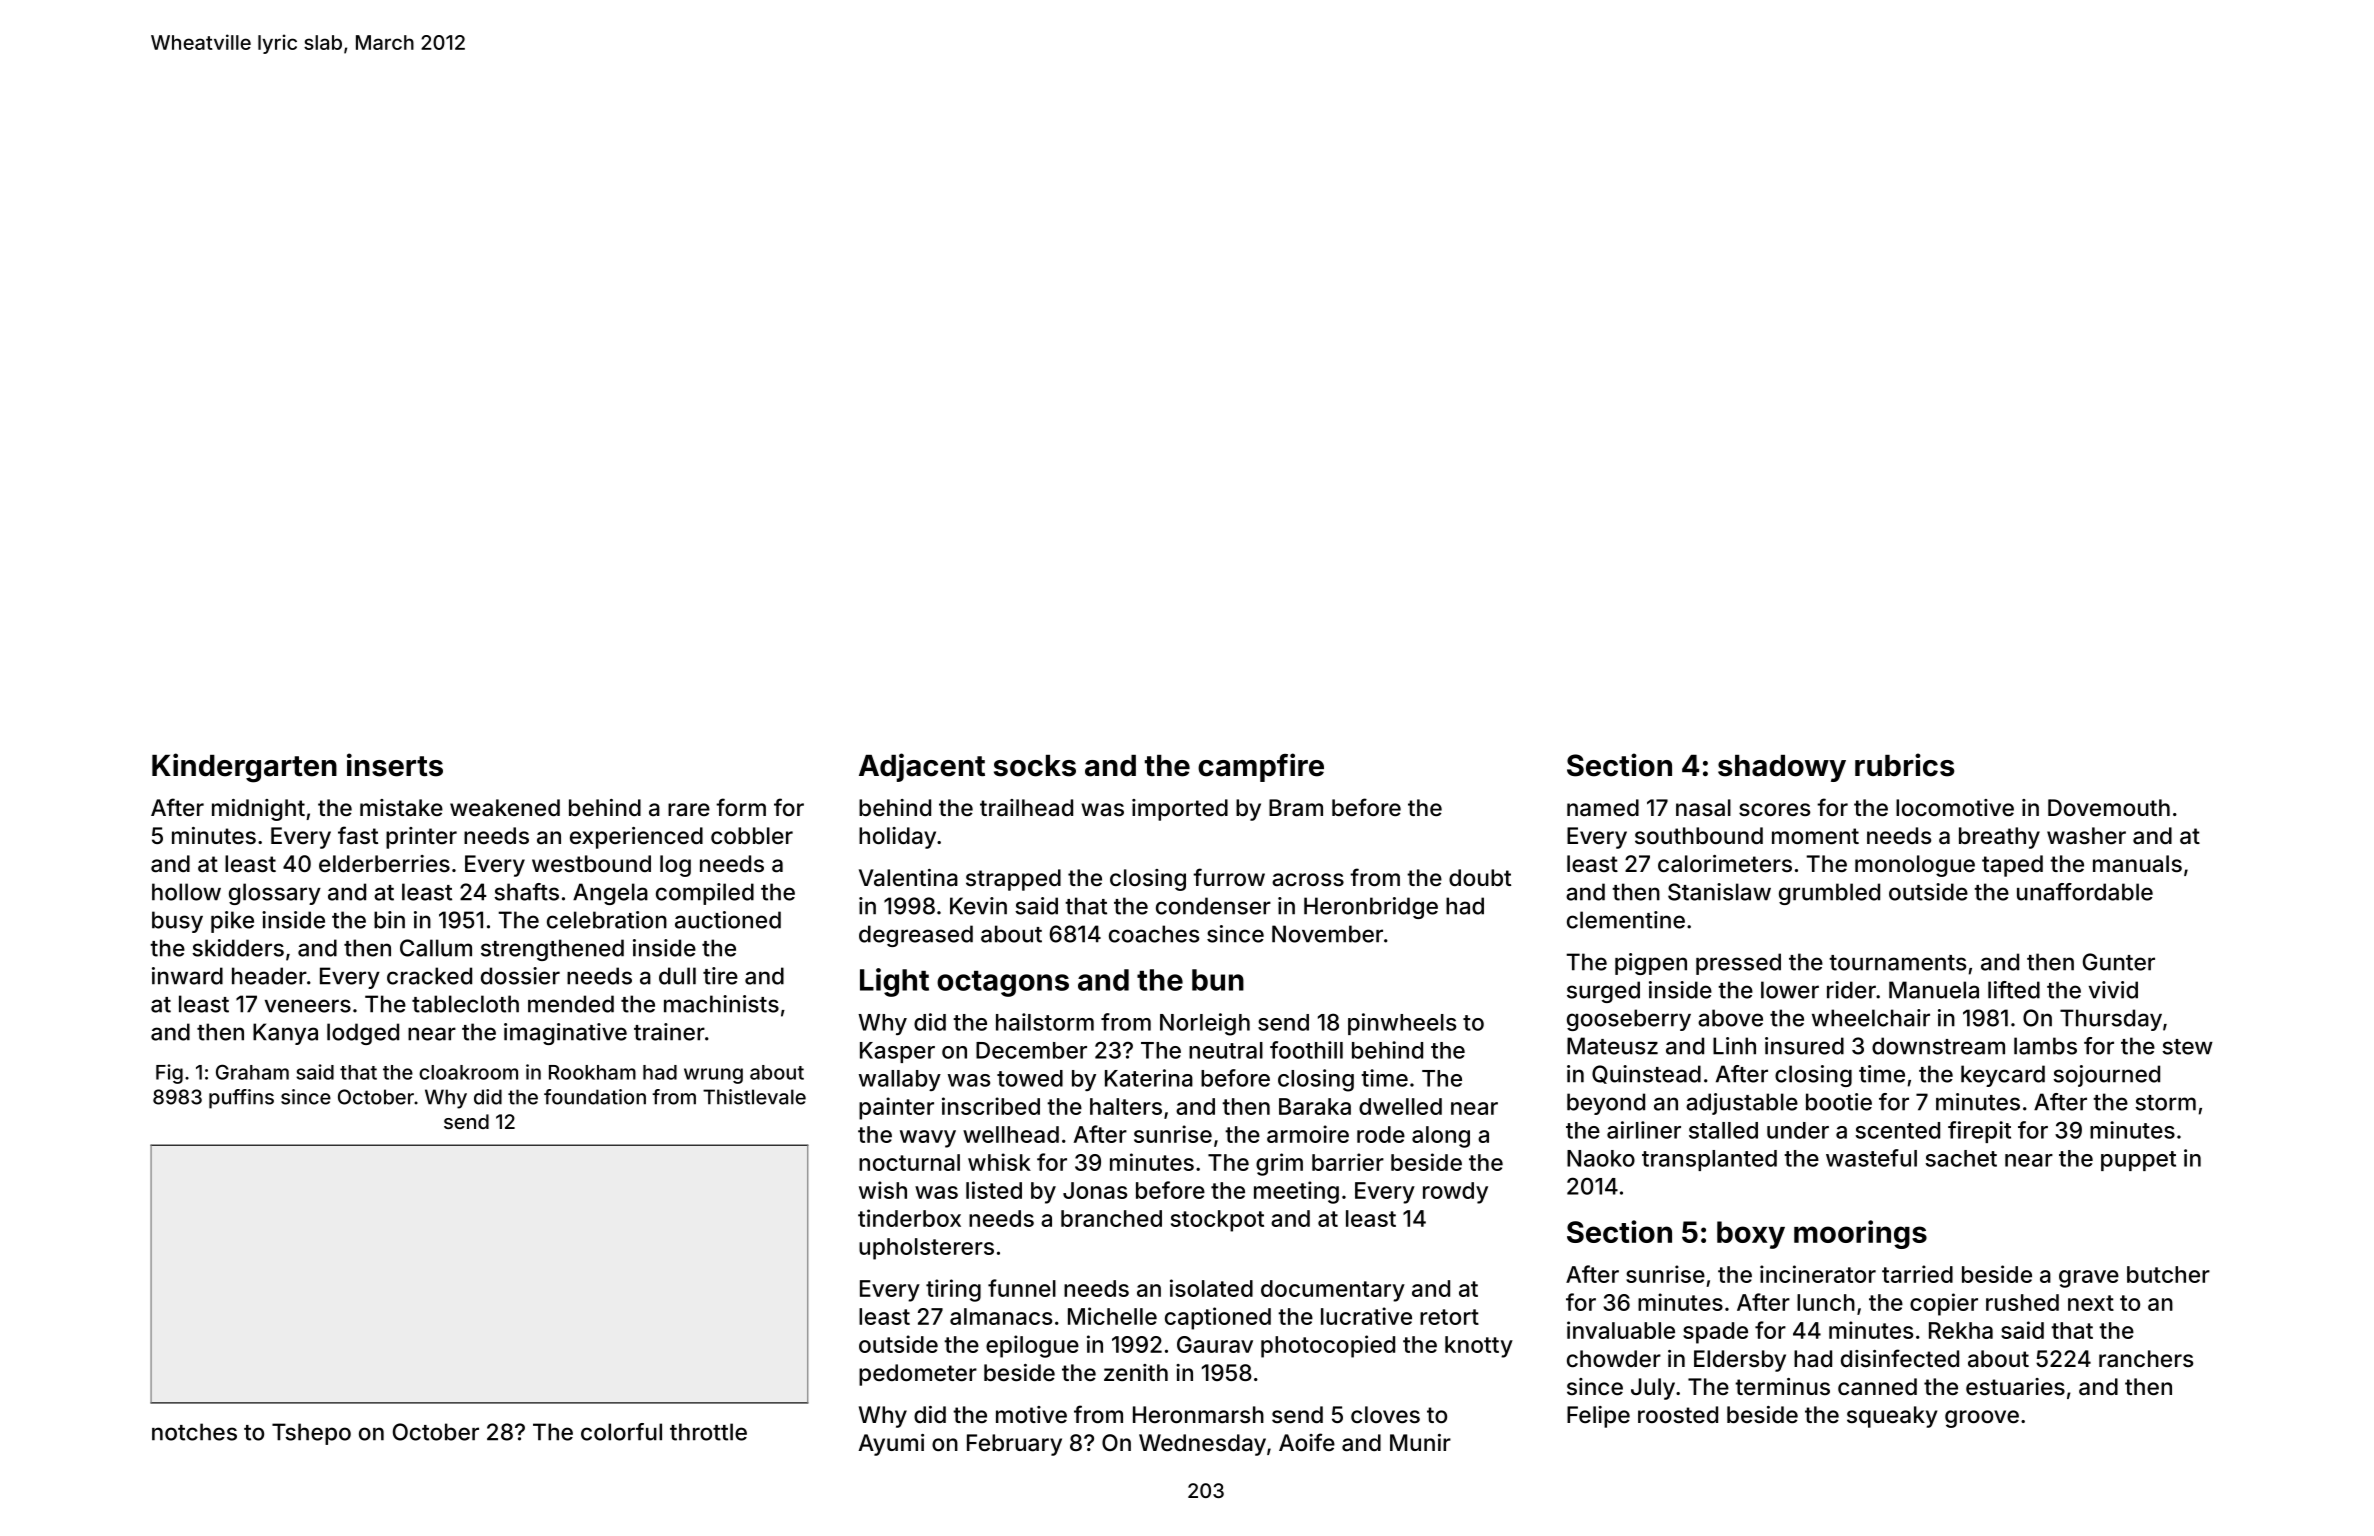 This screenshot has height=1536, width=2374. What do you see at coordinates (1366, 1316) in the screenshot?
I see `lucrative` at bounding box center [1366, 1316].
